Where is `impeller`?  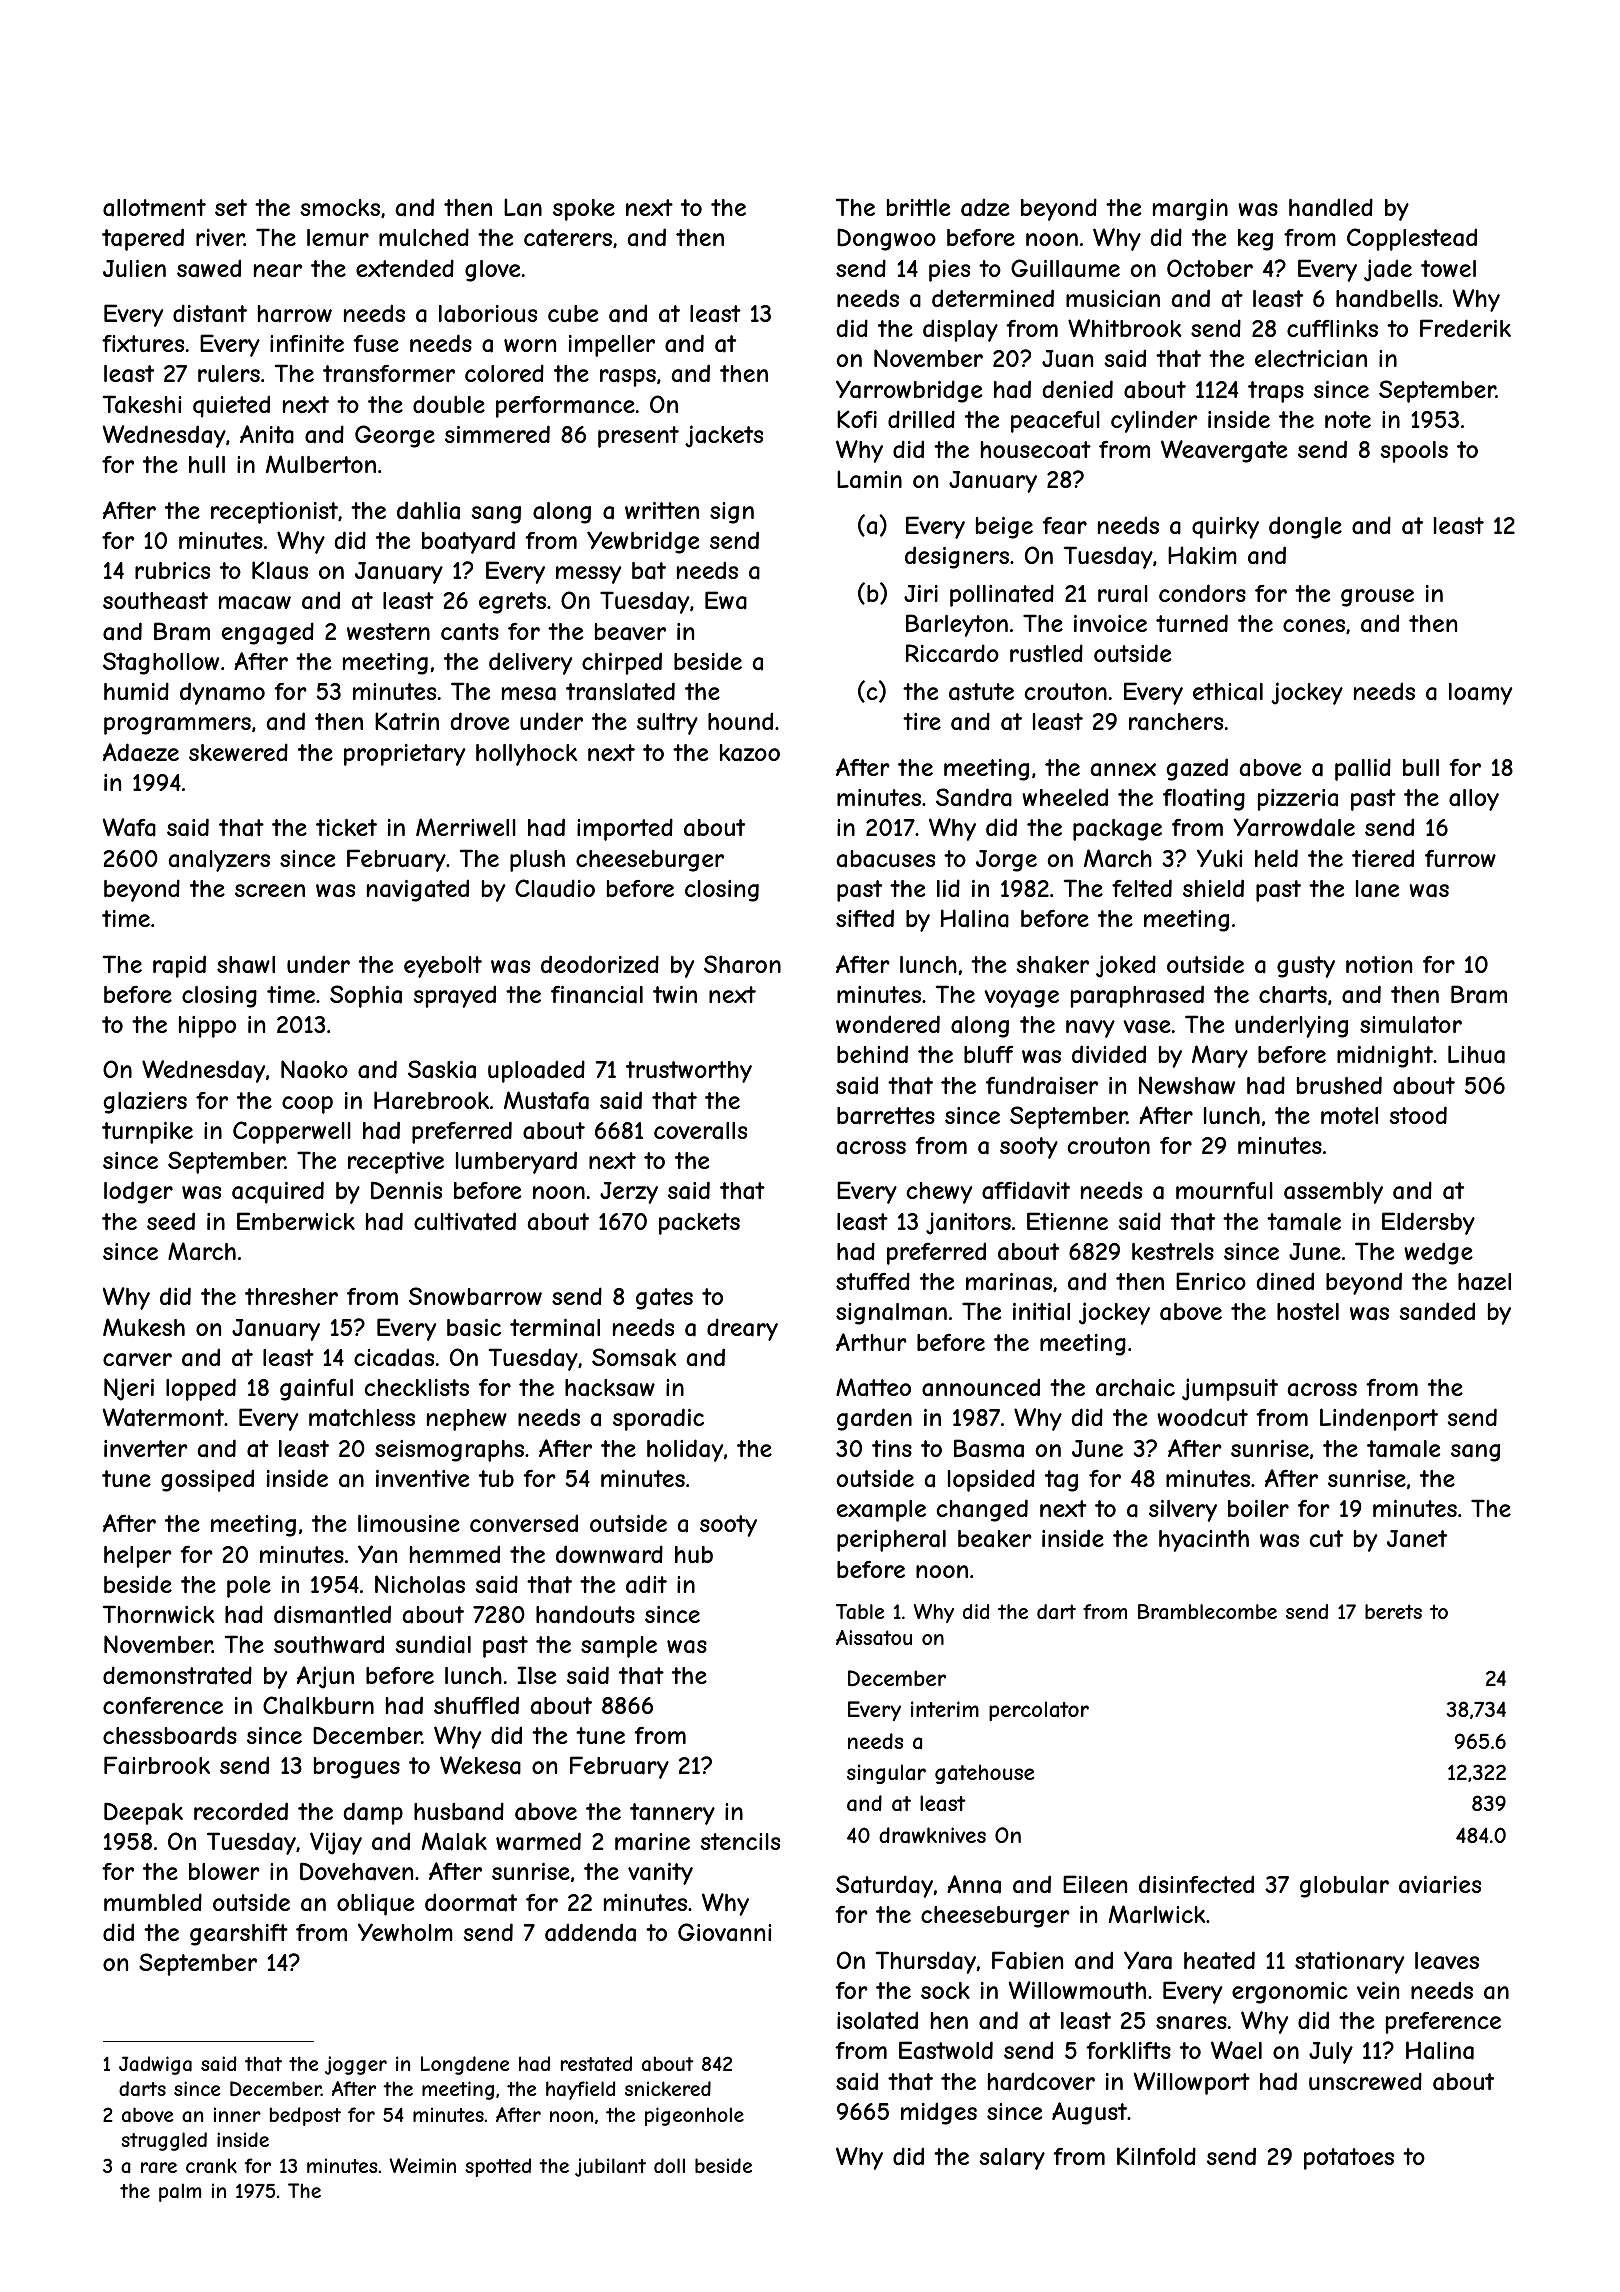
impeller is located at coordinates (612, 346).
